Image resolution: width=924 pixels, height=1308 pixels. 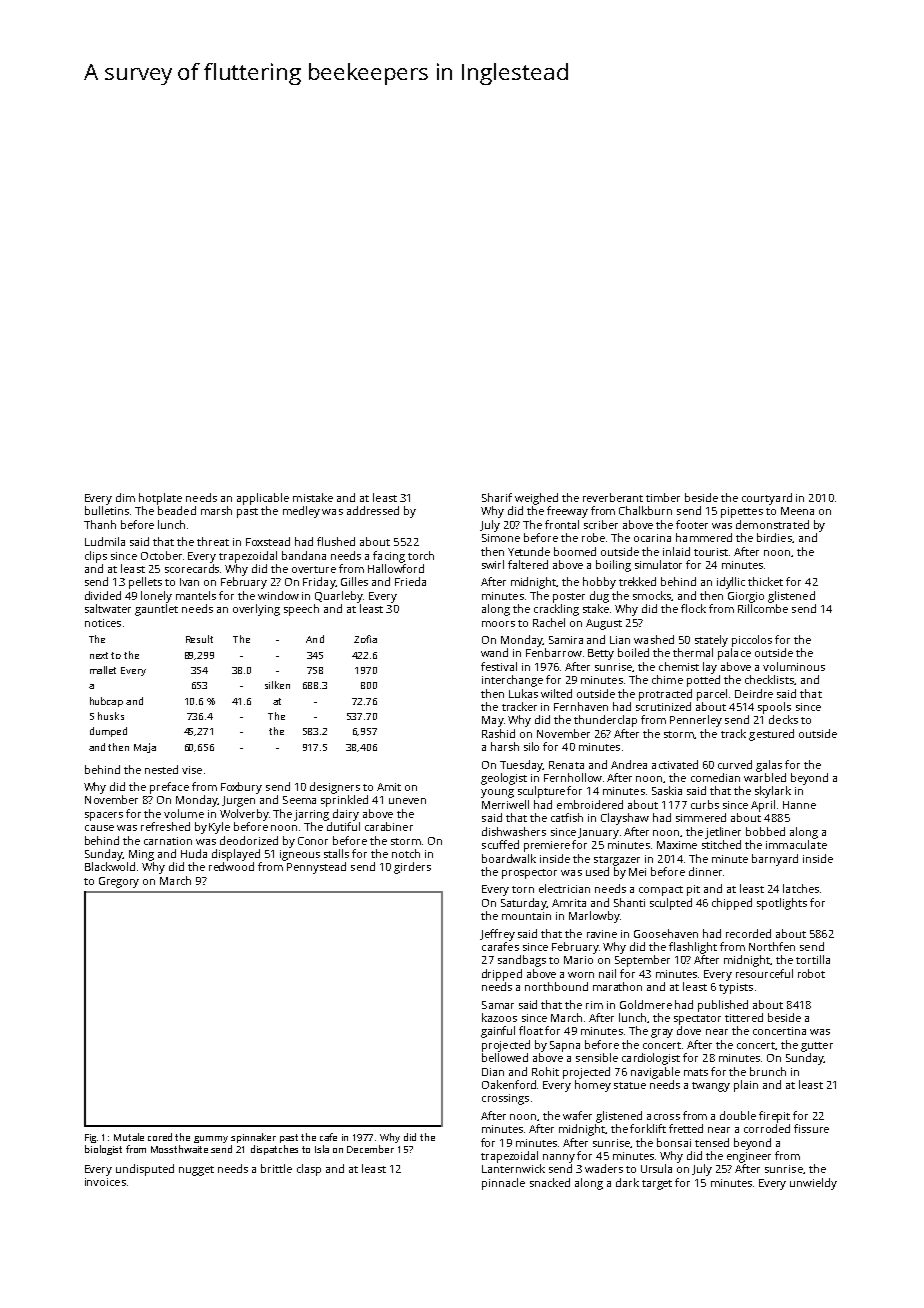 I want to click on hotplate, so click(x=160, y=499).
